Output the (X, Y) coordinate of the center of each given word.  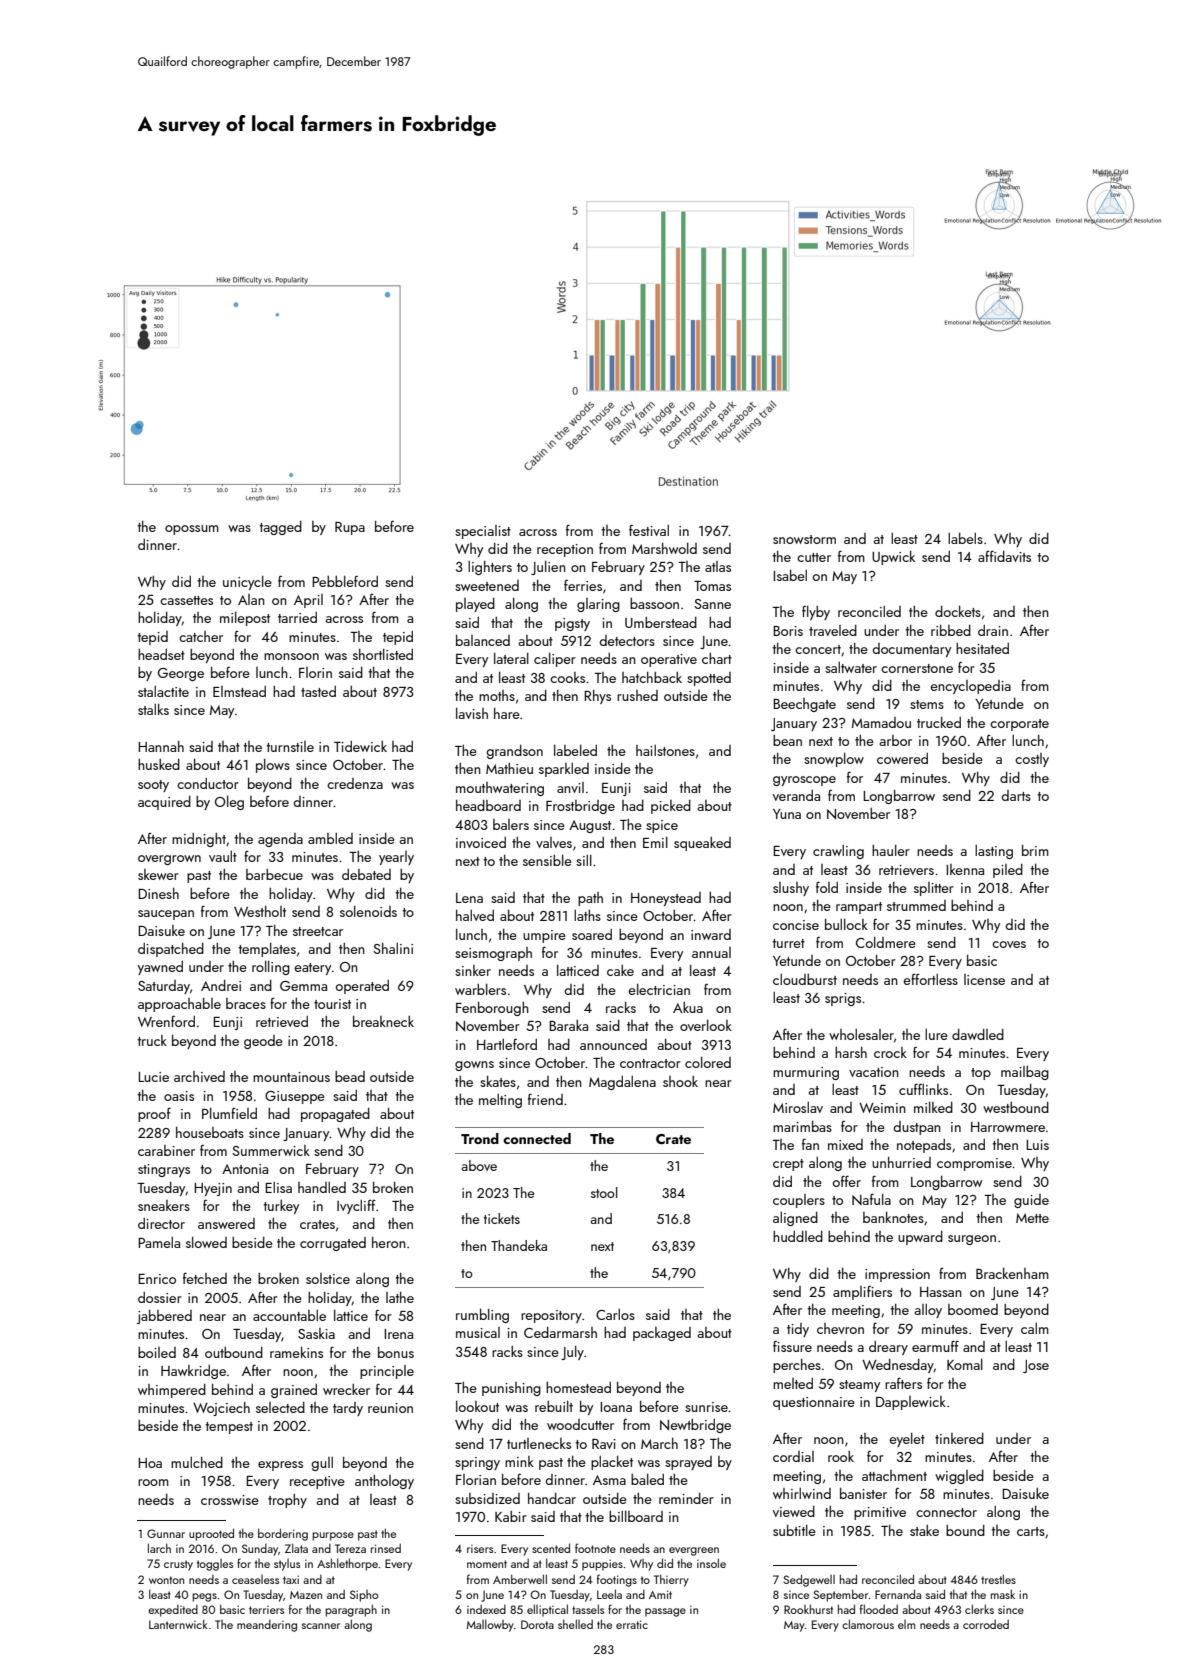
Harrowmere (1008, 1127)
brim (1035, 850)
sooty (153, 786)
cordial (793, 1456)
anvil (570, 787)
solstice (328, 1278)
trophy (287, 1501)
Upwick (893, 557)
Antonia (245, 1169)
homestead (578, 1387)
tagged (280, 528)
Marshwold (664, 548)
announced (613, 1044)
